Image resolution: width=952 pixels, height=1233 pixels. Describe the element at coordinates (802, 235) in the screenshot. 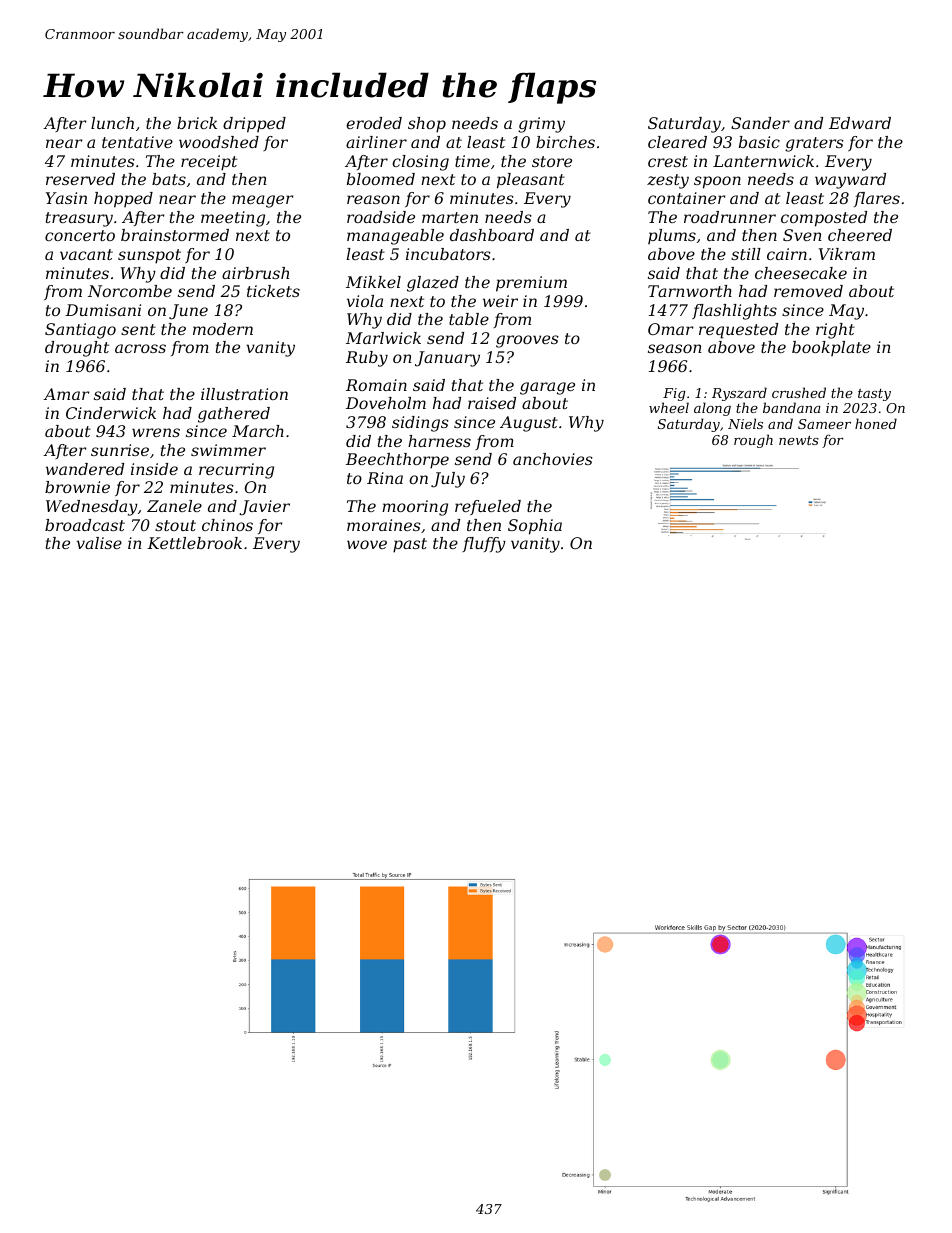

I see `Sven` at that location.
